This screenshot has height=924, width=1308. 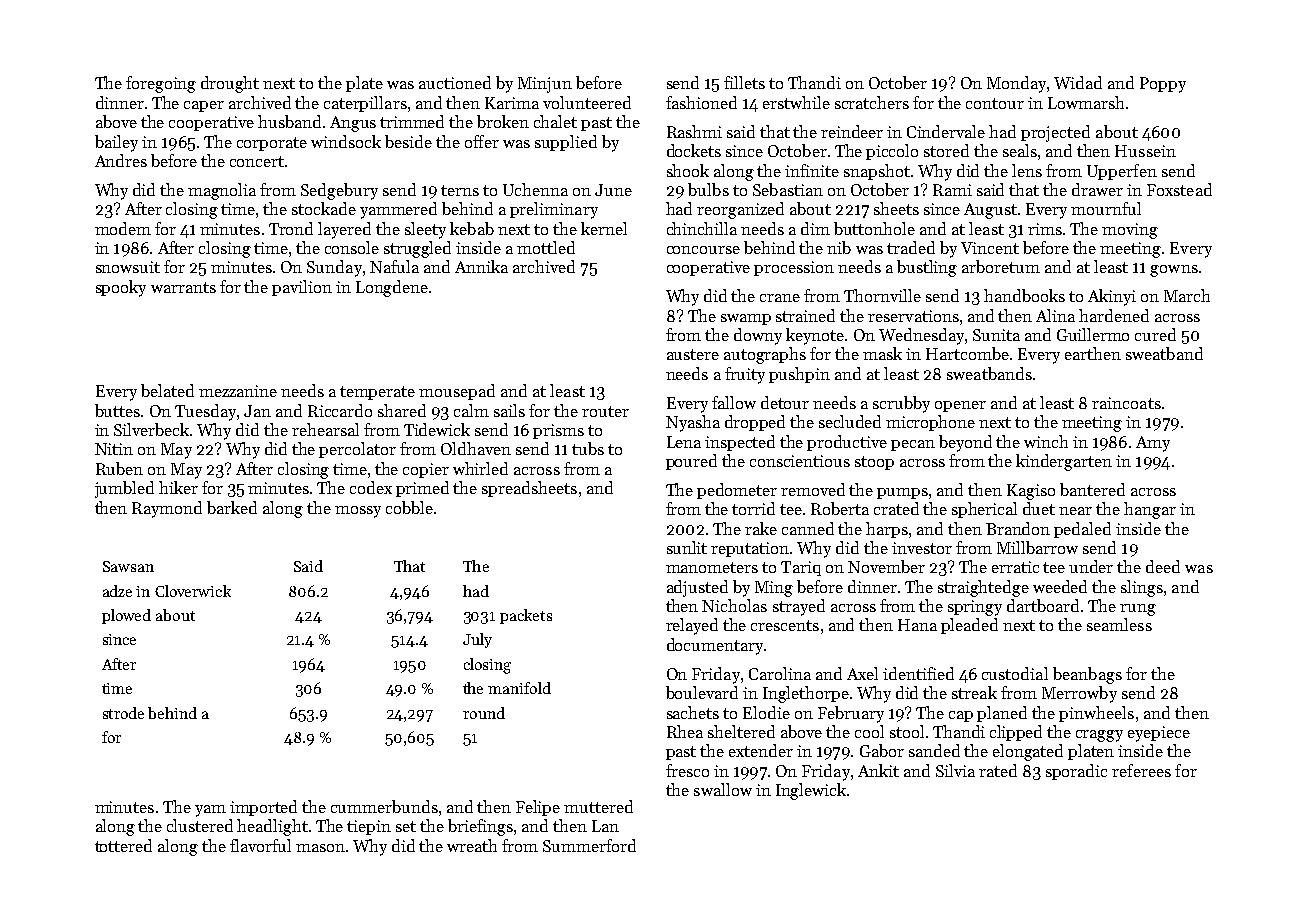 I want to click on tottered, so click(x=123, y=845).
